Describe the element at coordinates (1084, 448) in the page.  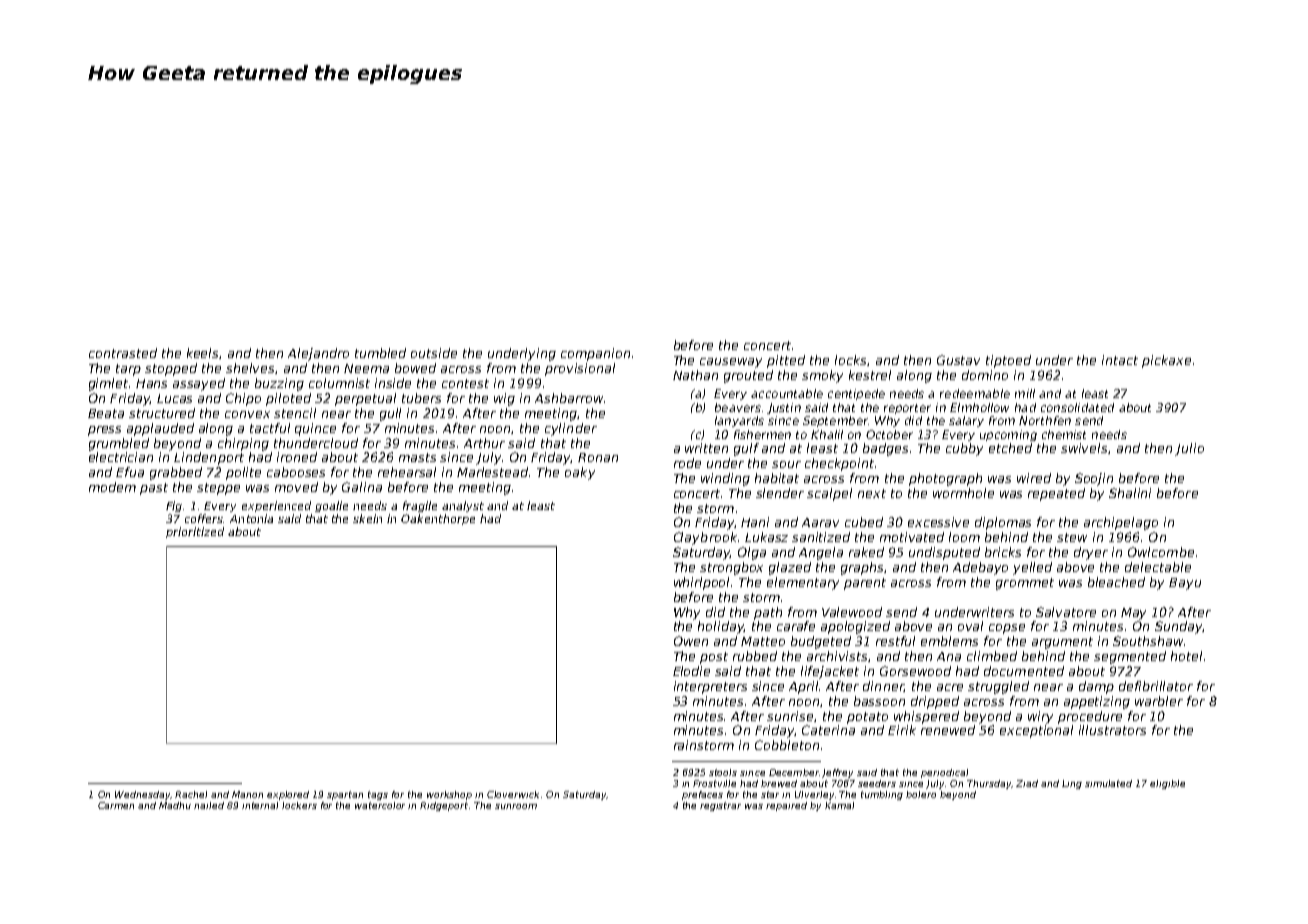
I see `swivels` at that location.
